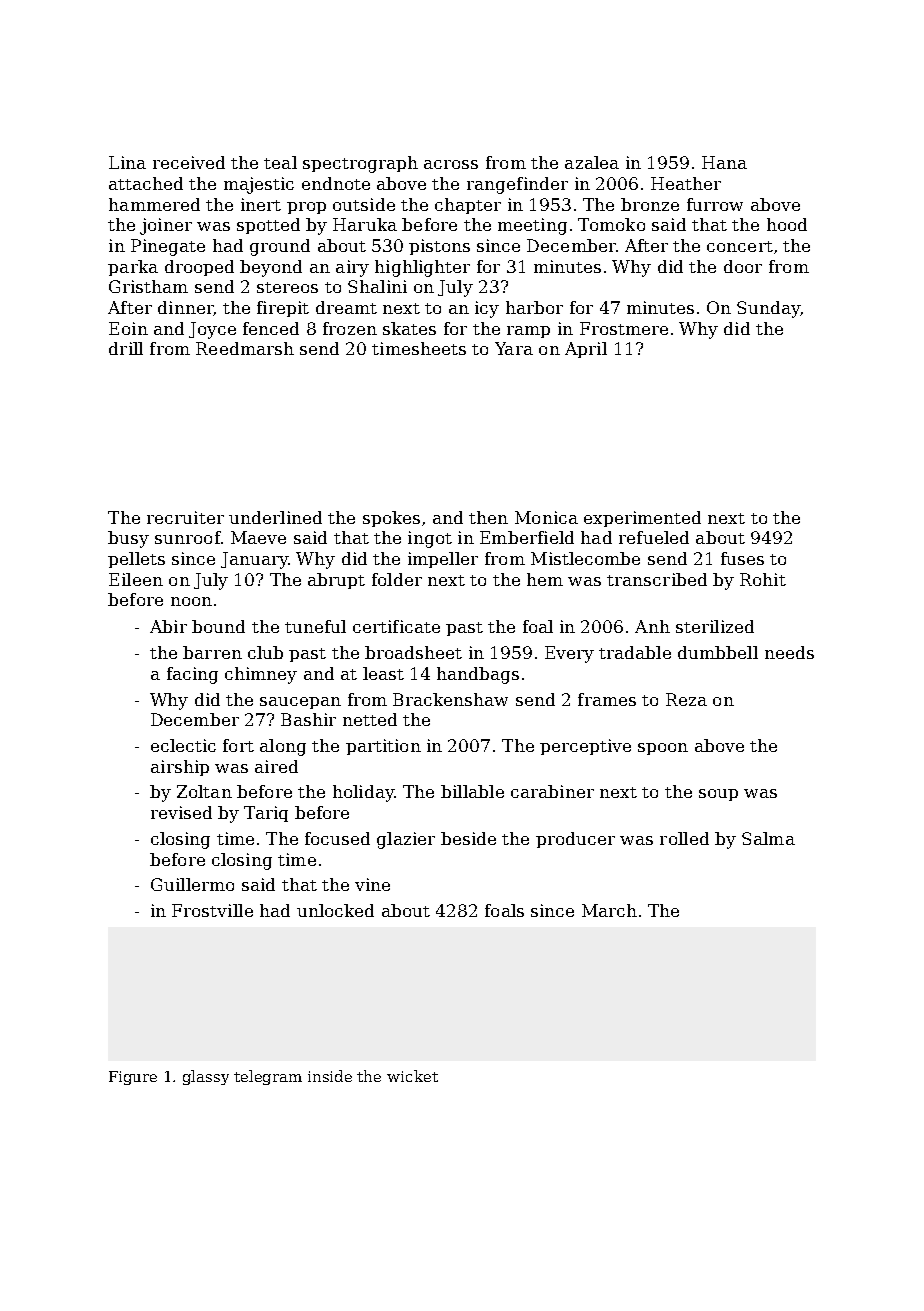  What do you see at coordinates (642, 519) in the page?
I see `experimented` at bounding box center [642, 519].
